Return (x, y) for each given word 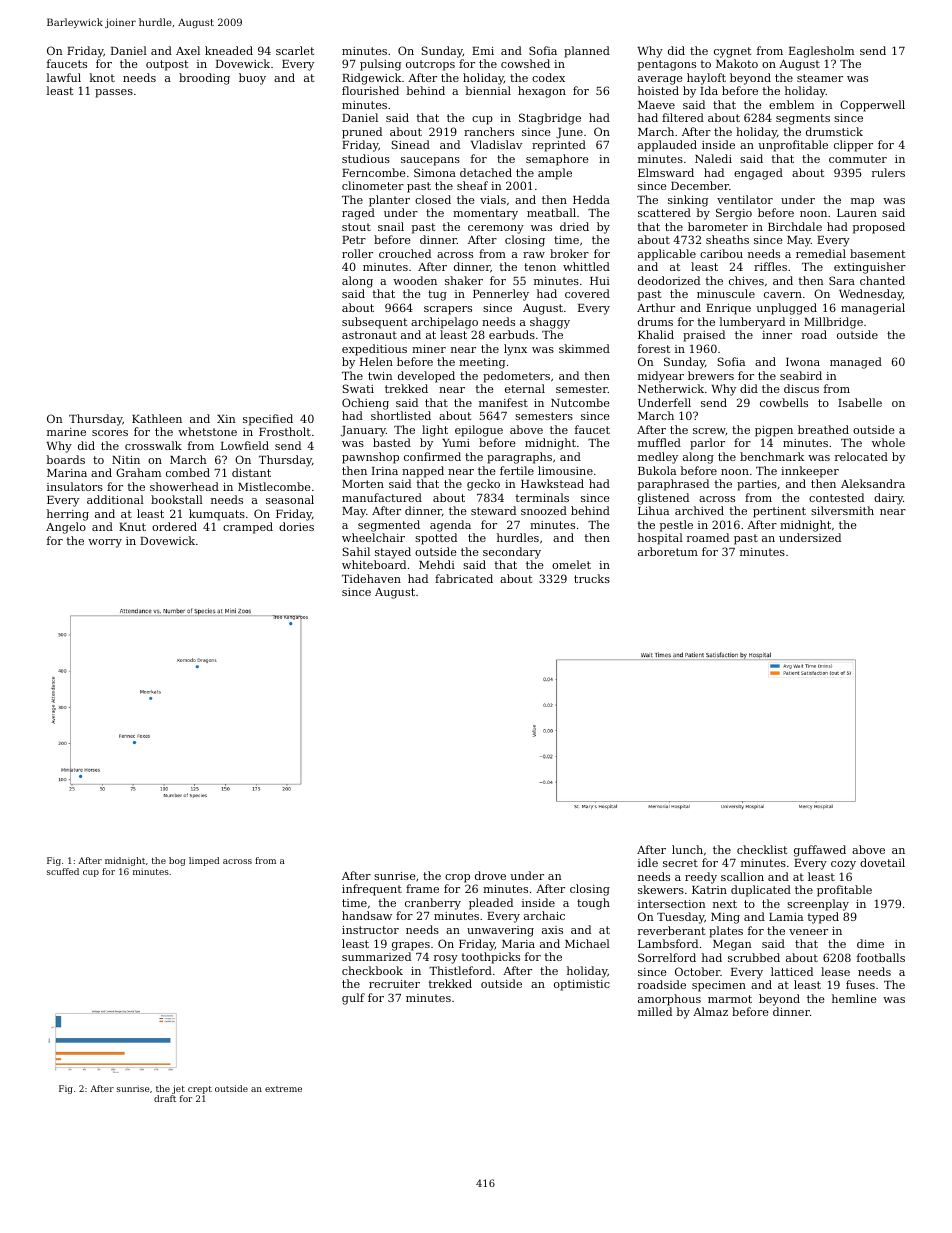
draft (165, 1098)
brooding (204, 79)
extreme (283, 1089)
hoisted (658, 90)
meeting (482, 363)
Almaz (710, 1011)
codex (548, 77)
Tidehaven (371, 578)
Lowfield (245, 445)
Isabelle (860, 402)
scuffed (63, 871)
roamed (708, 537)
